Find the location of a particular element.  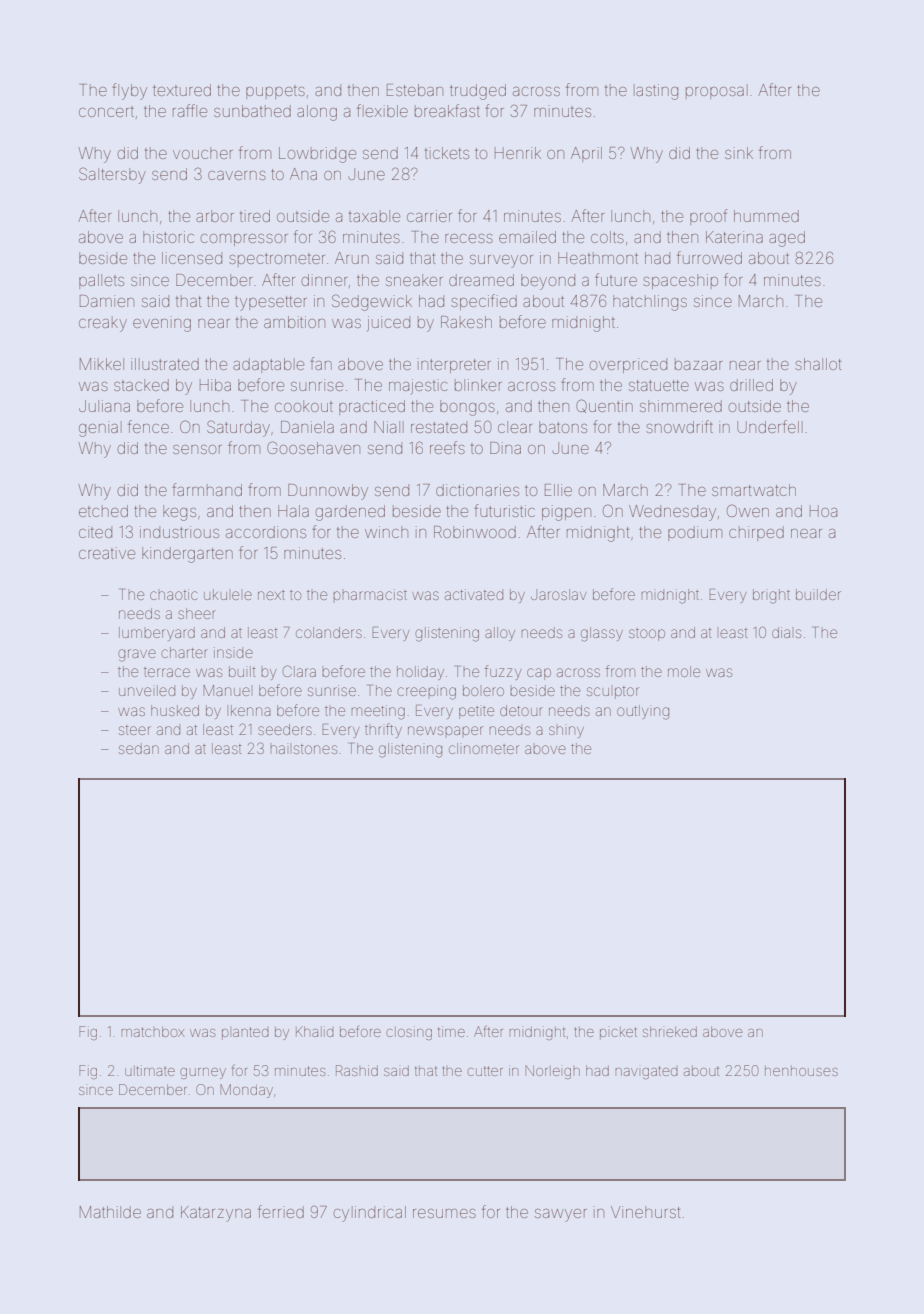

drilled is located at coordinates (751, 385).
